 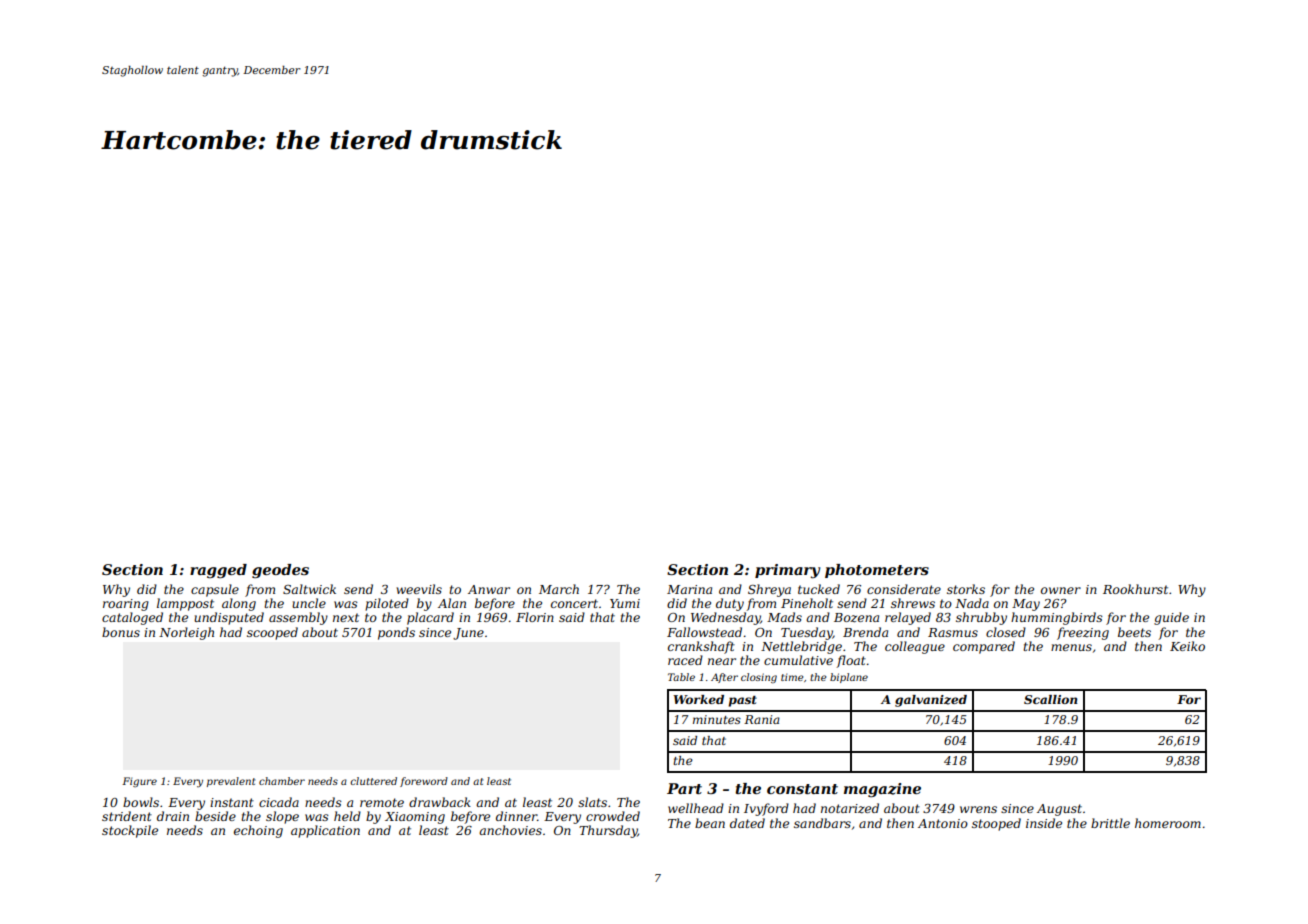 What do you see at coordinates (218, 571) in the page?
I see `ragged` at bounding box center [218, 571].
